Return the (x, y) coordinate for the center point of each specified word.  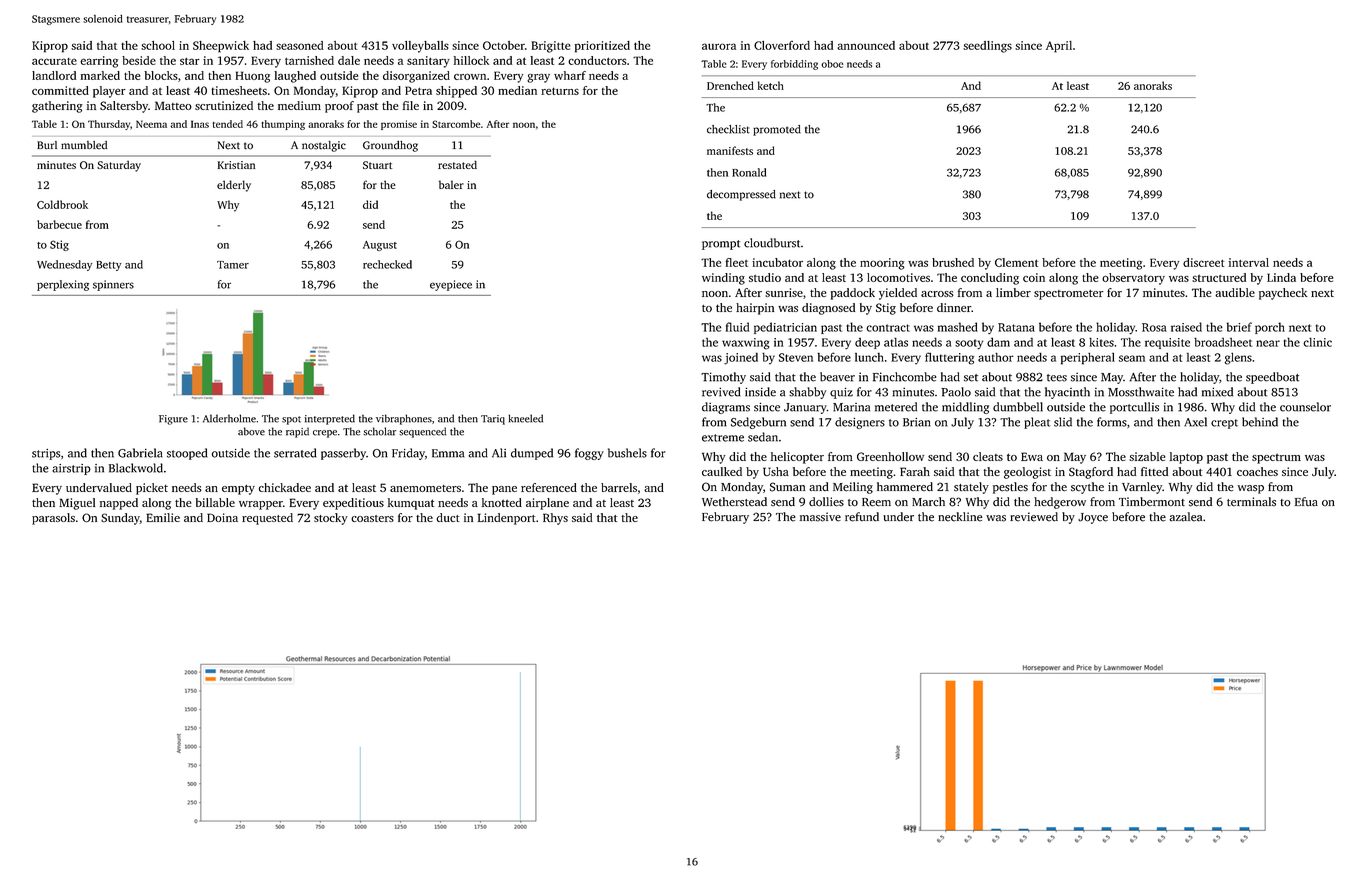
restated (457, 165)
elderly (234, 186)
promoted (777, 130)
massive (820, 517)
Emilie (163, 517)
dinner (954, 307)
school (158, 45)
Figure (173, 420)
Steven (796, 357)
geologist (1027, 473)
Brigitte (551, 47)
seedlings (987, 47)
